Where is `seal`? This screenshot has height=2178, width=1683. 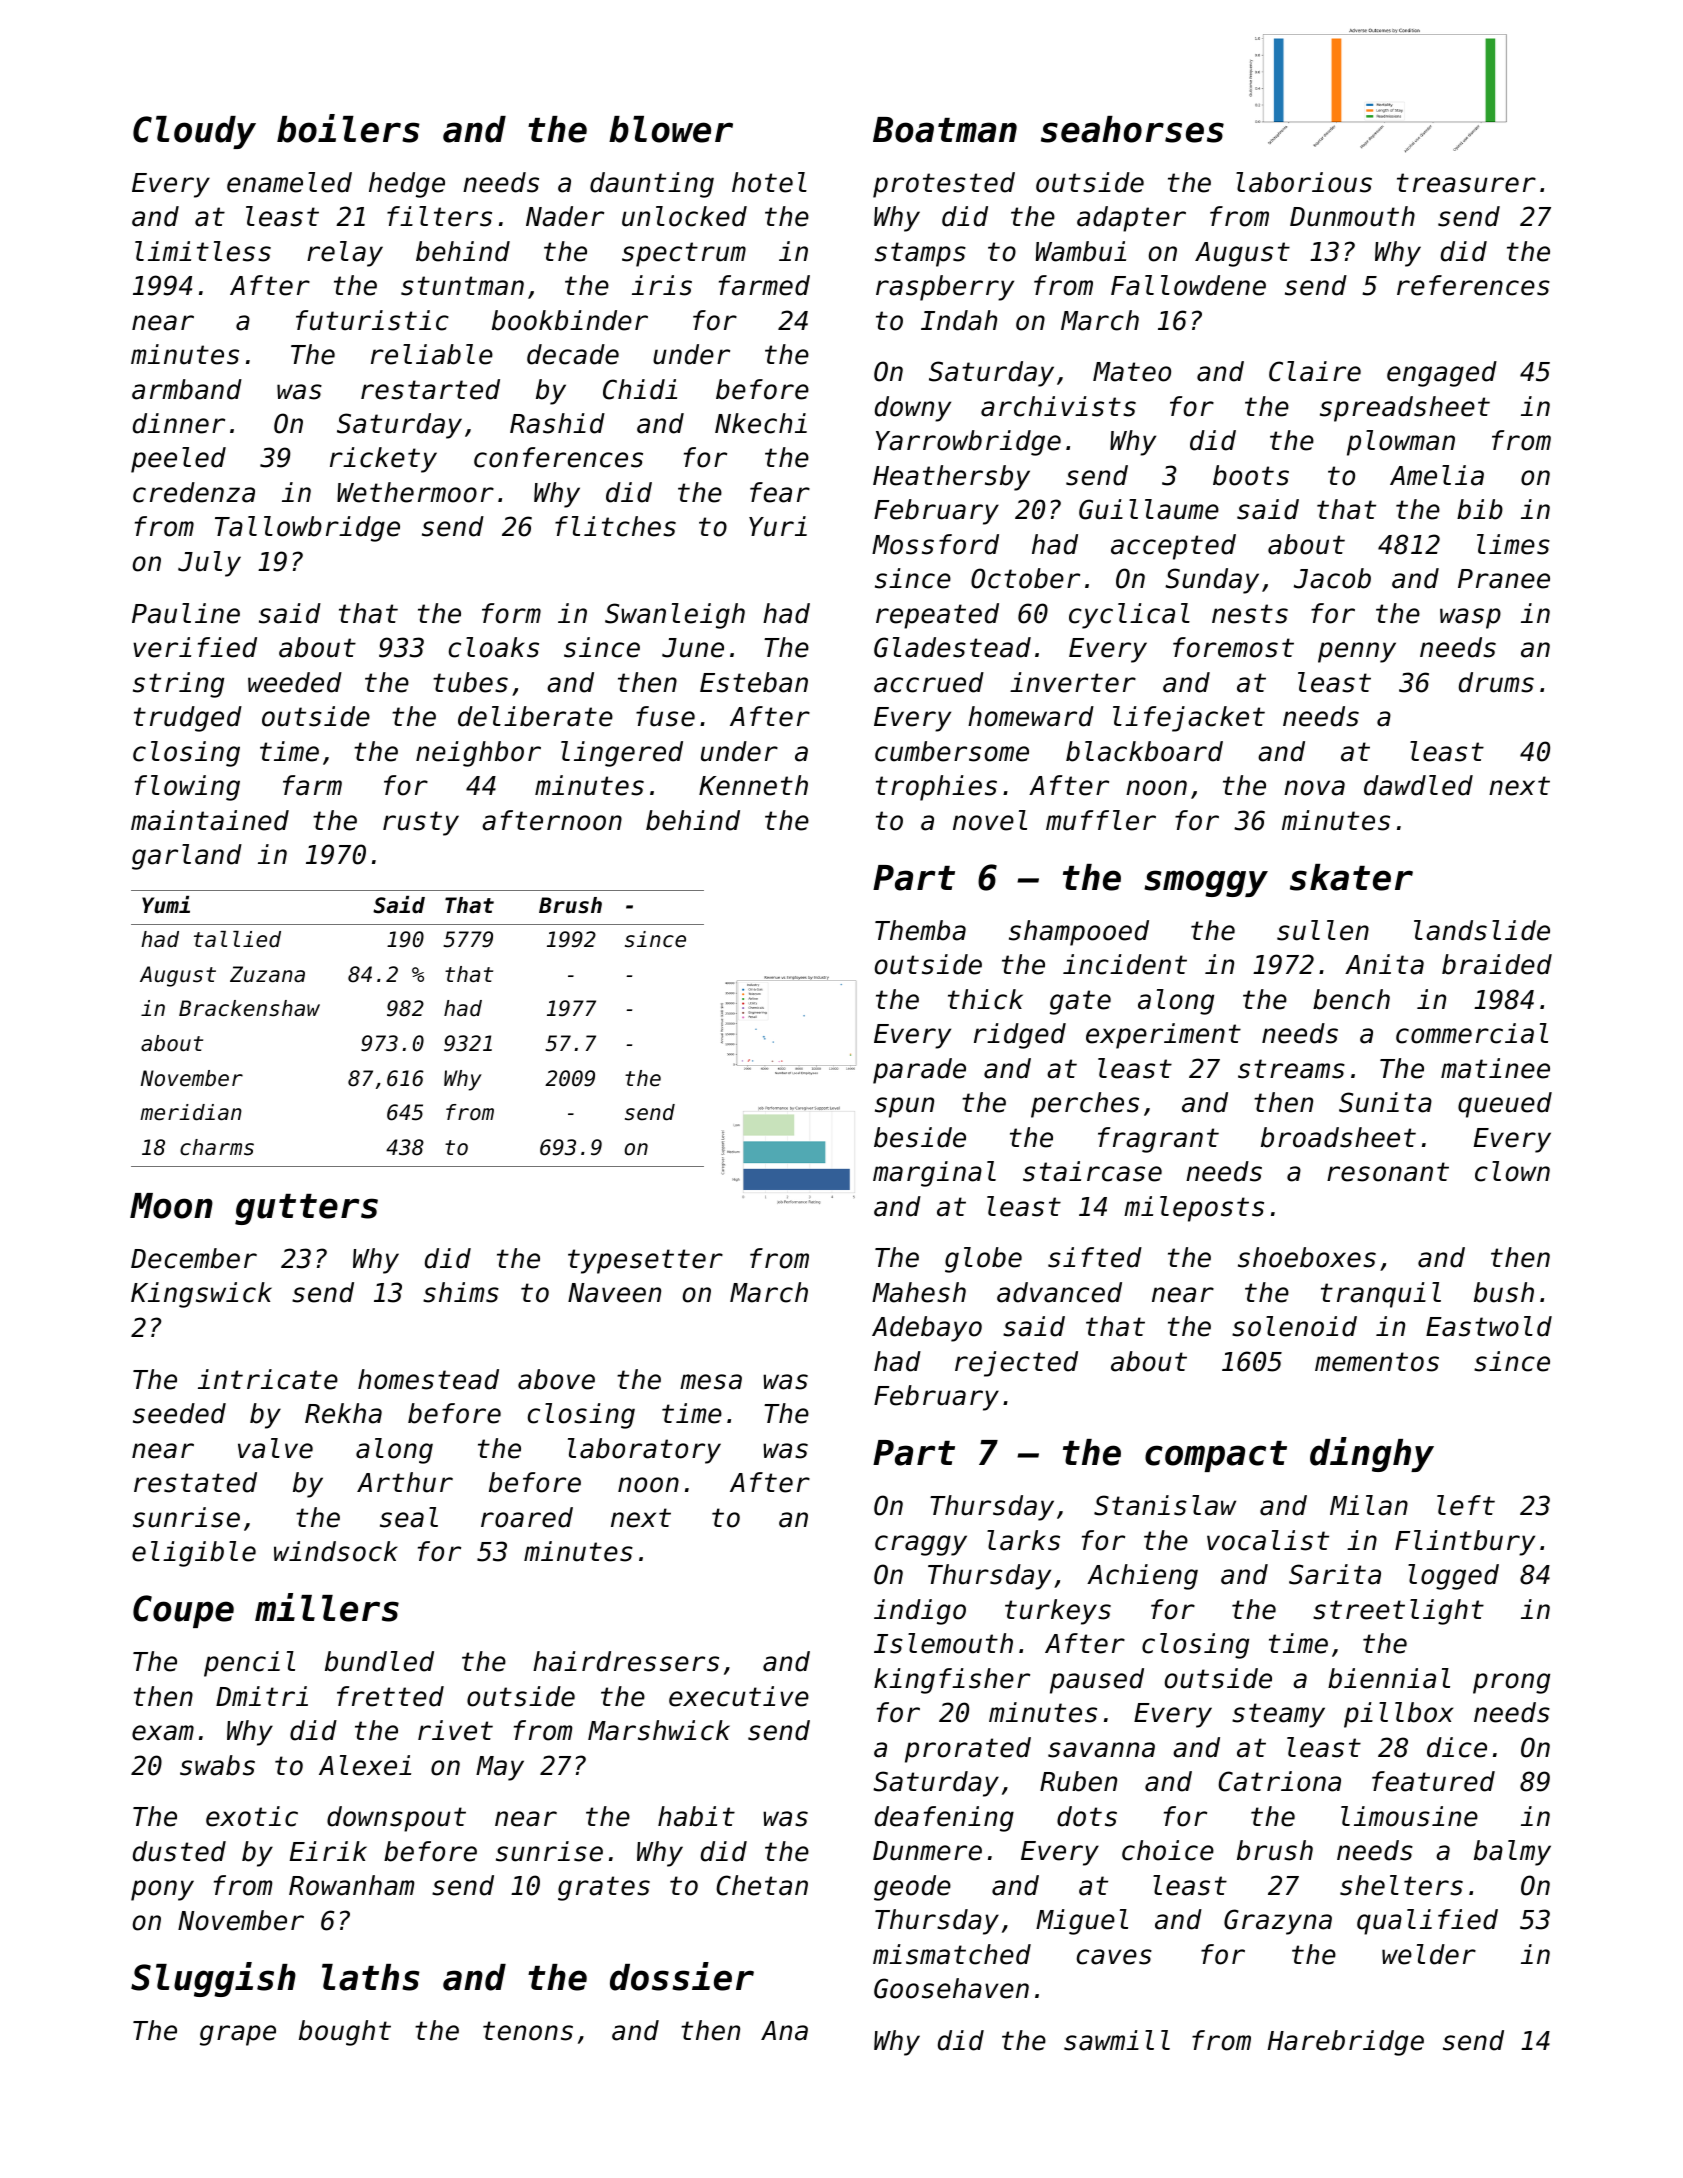 seal is located at coordinates (409, 1517).
